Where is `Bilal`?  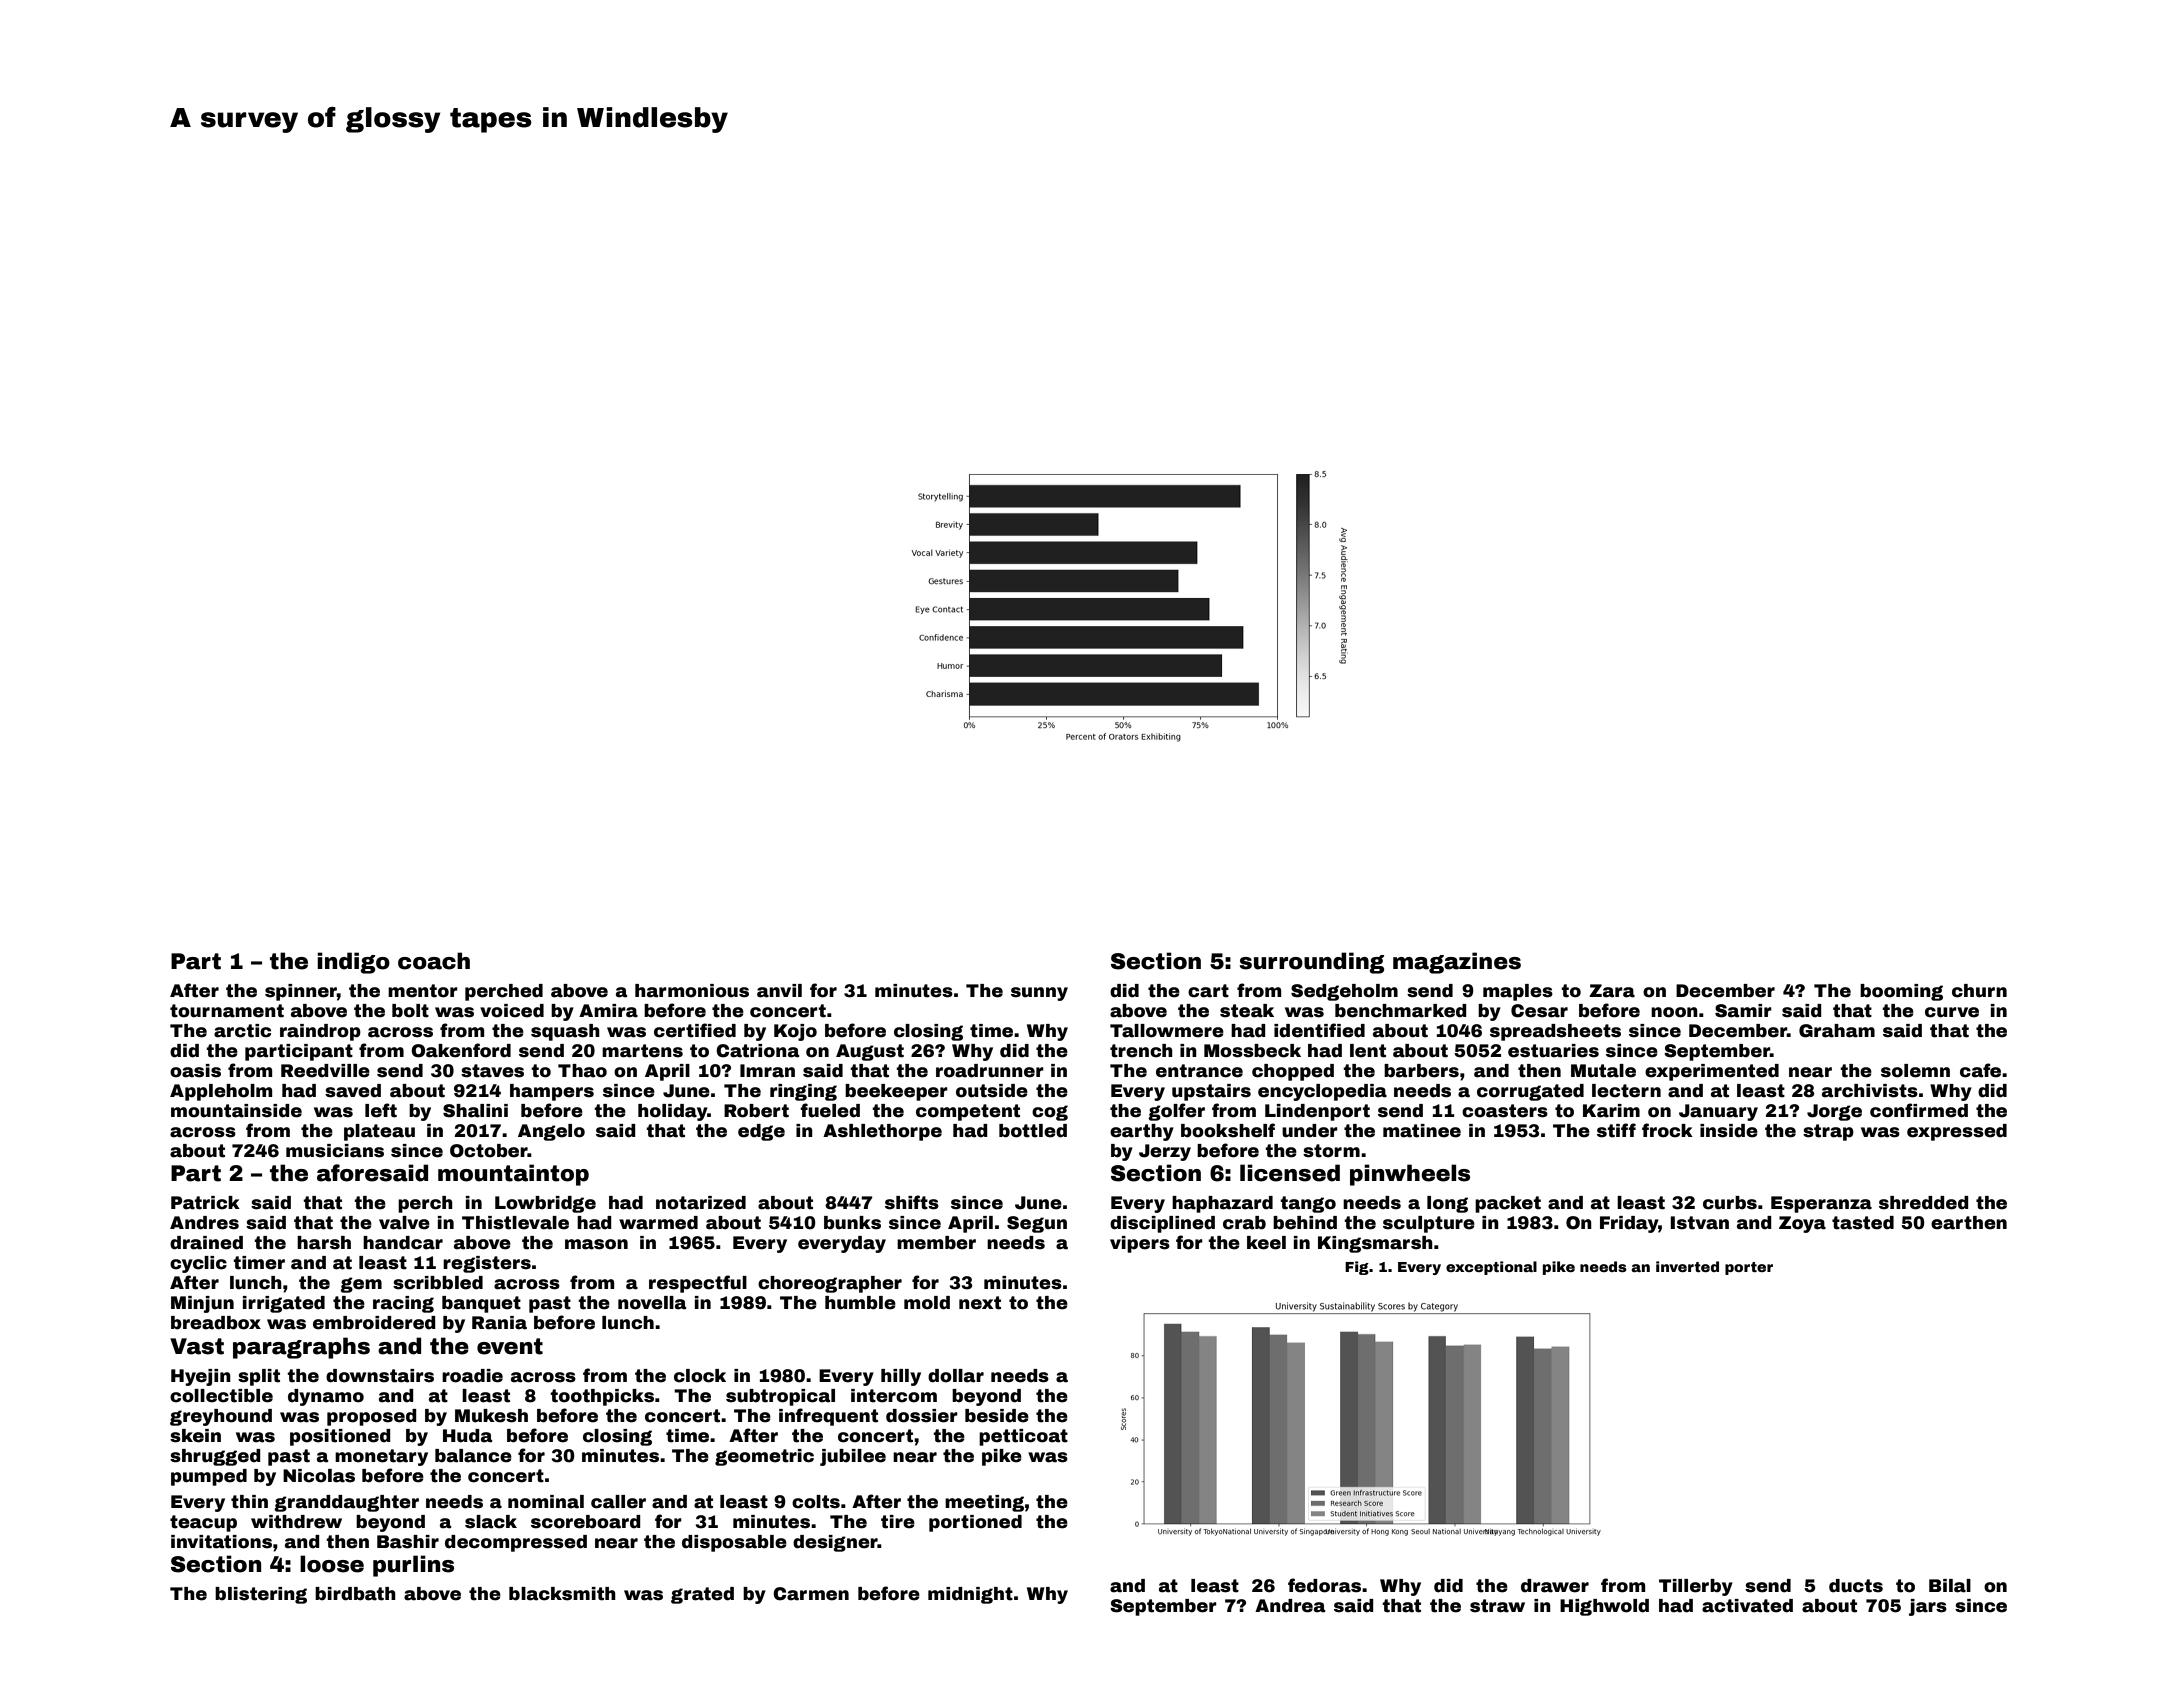
Bilal is located at coordinates (1950, 1586).
